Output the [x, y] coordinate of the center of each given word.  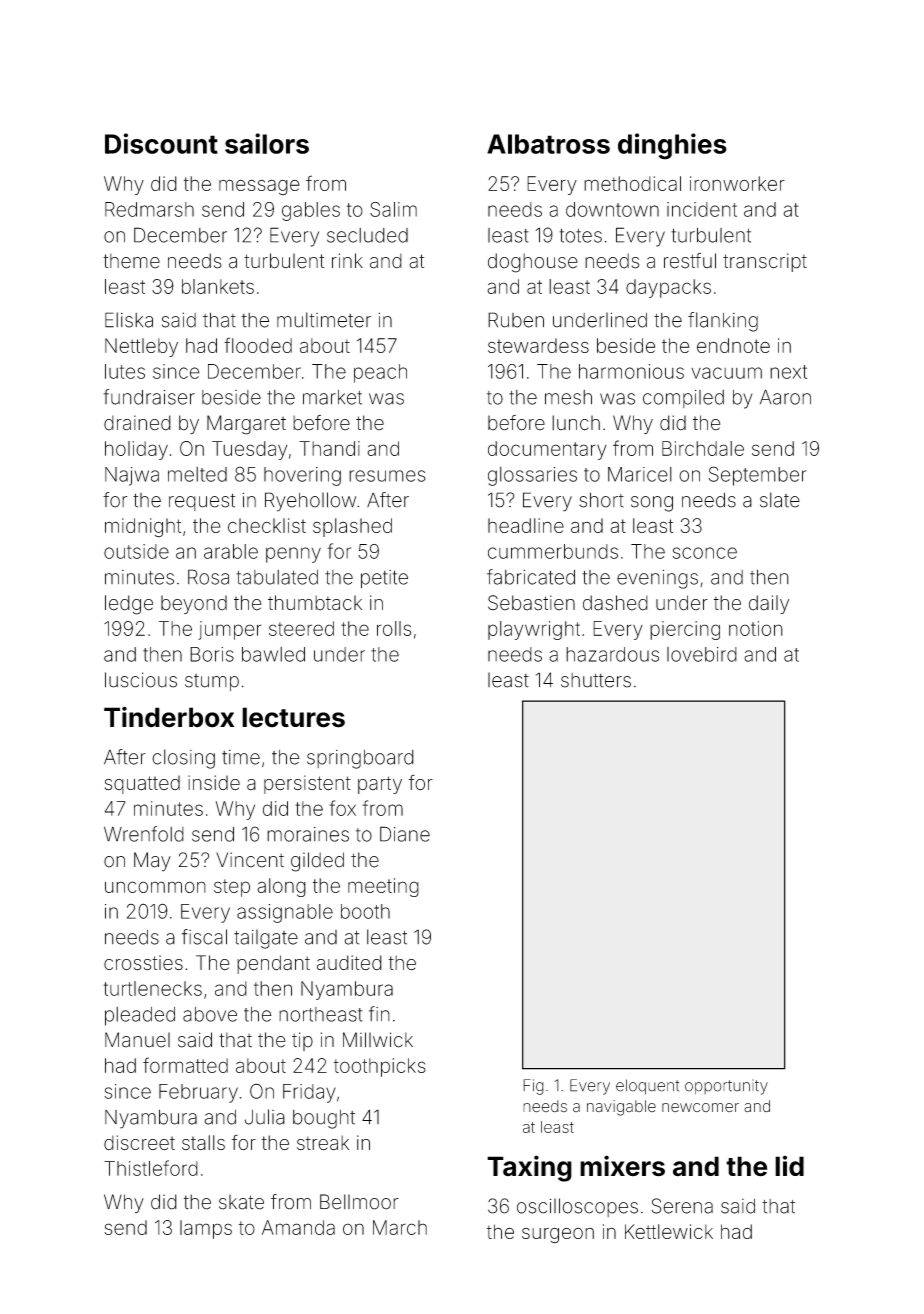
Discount [161, 143]
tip [302, 1041]
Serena [682, 1206]
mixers [622, 1166]
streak [323, 1143]
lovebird [702, 654]
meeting [383, 887]
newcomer [700, 1108]
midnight [143, 528]
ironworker [737, 183]
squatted [142, 784]
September [758, 476]
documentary [547, 450]
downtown [612, 209]
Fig [533, 1087]
